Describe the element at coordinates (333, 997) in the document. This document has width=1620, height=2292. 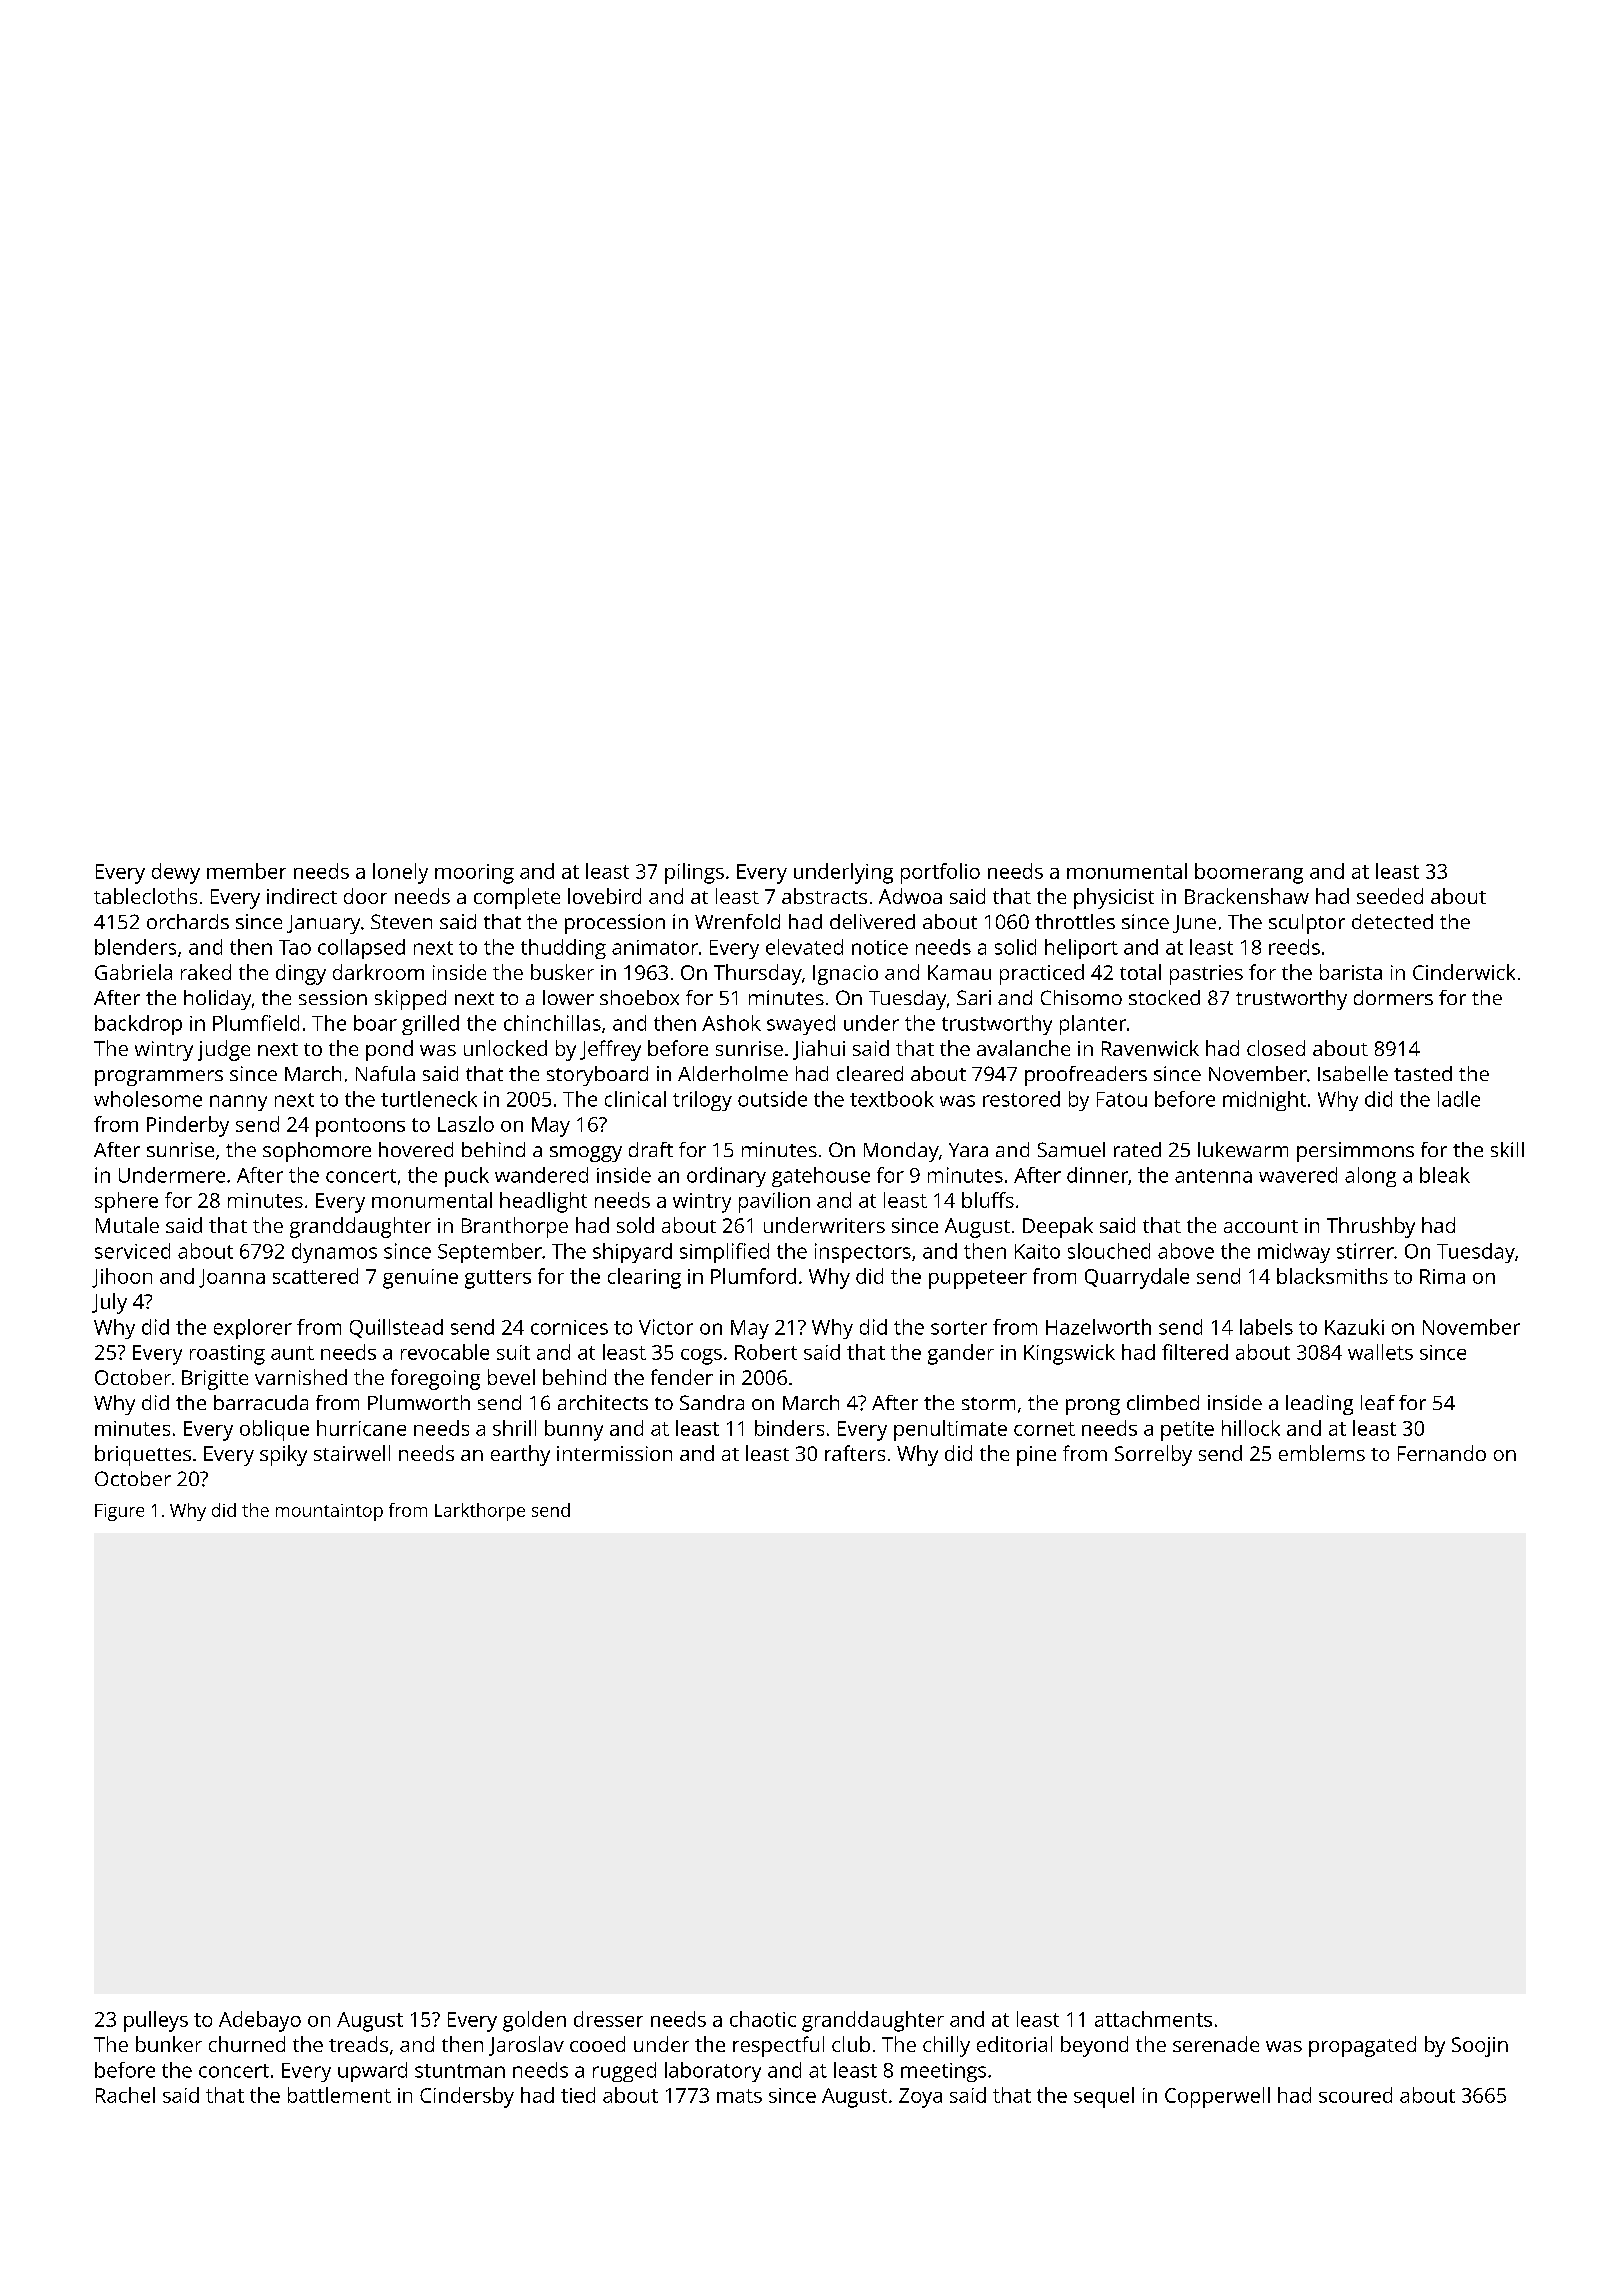
I see `session` at that location.
